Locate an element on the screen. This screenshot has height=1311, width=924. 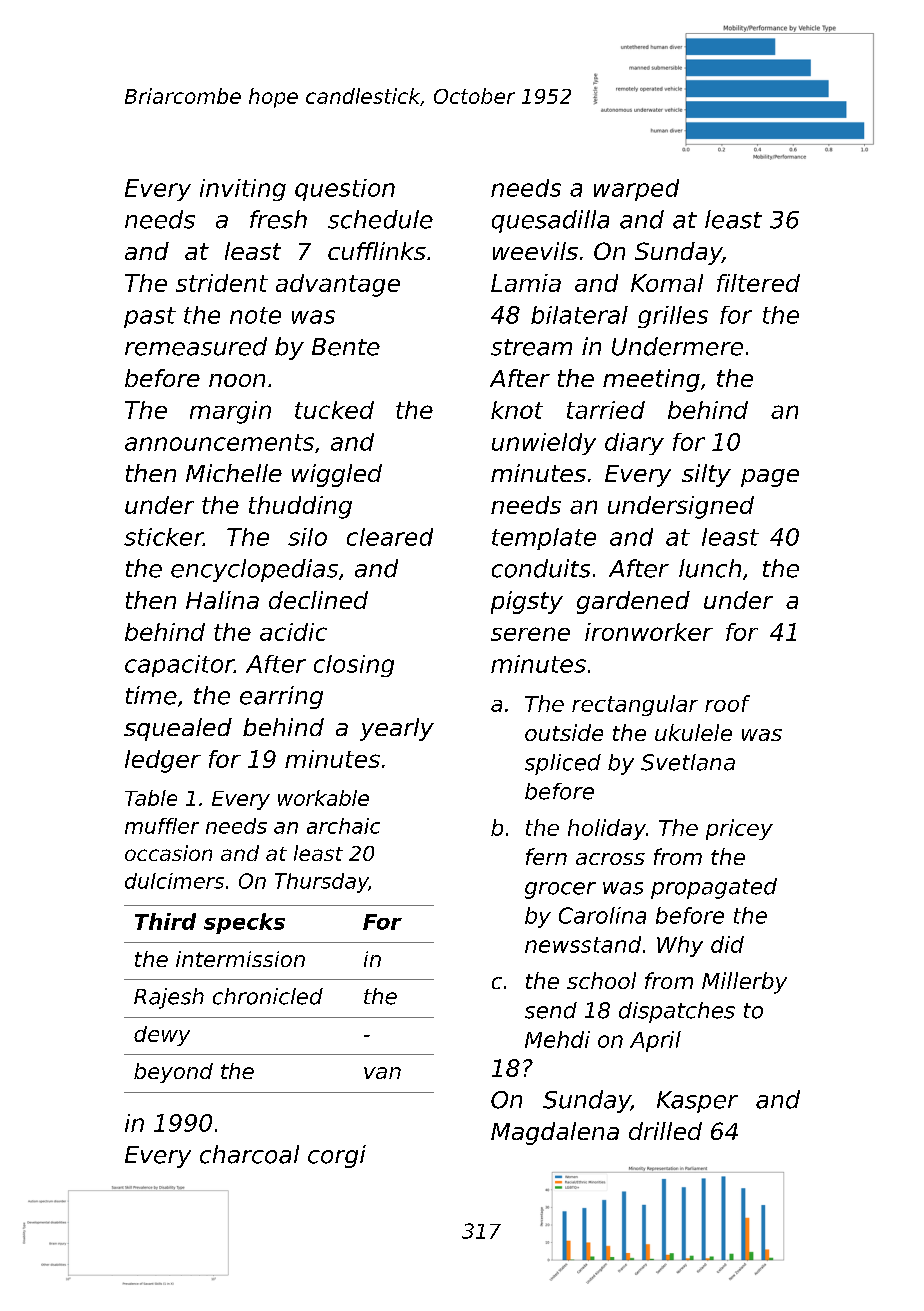
muffler is located at coordinates (162, 826).
